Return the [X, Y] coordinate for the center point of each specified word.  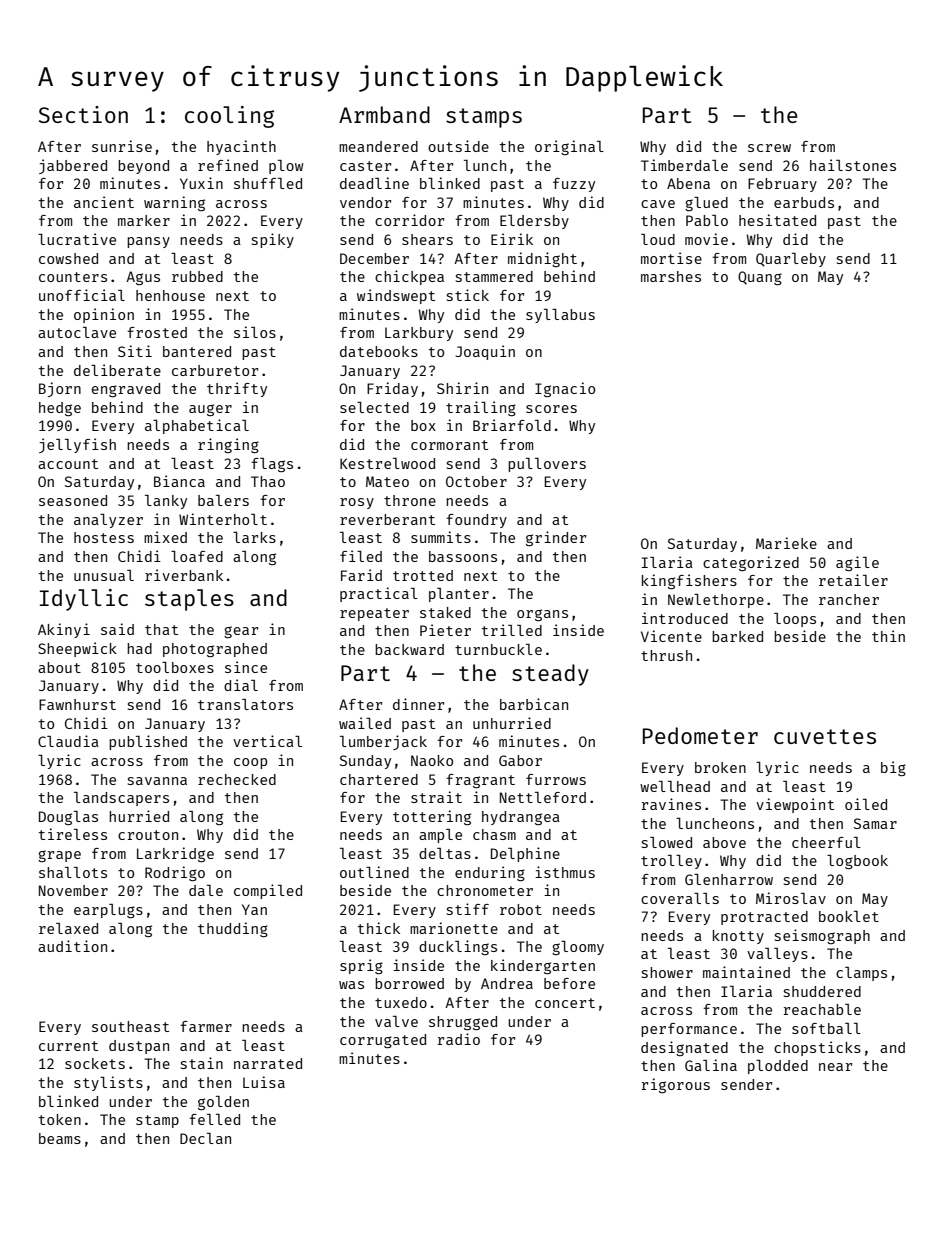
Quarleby [791, 260]
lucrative [77, 239]
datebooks [379, 351]
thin [888, 636]
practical [379, 594]
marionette [454, 928]
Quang [760, 278]
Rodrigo [175, 873]
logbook [857, 862]
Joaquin [485, 352]
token [60, 1119]
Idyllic [84, 600]
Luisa [264, 1082]
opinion [104, 315]
